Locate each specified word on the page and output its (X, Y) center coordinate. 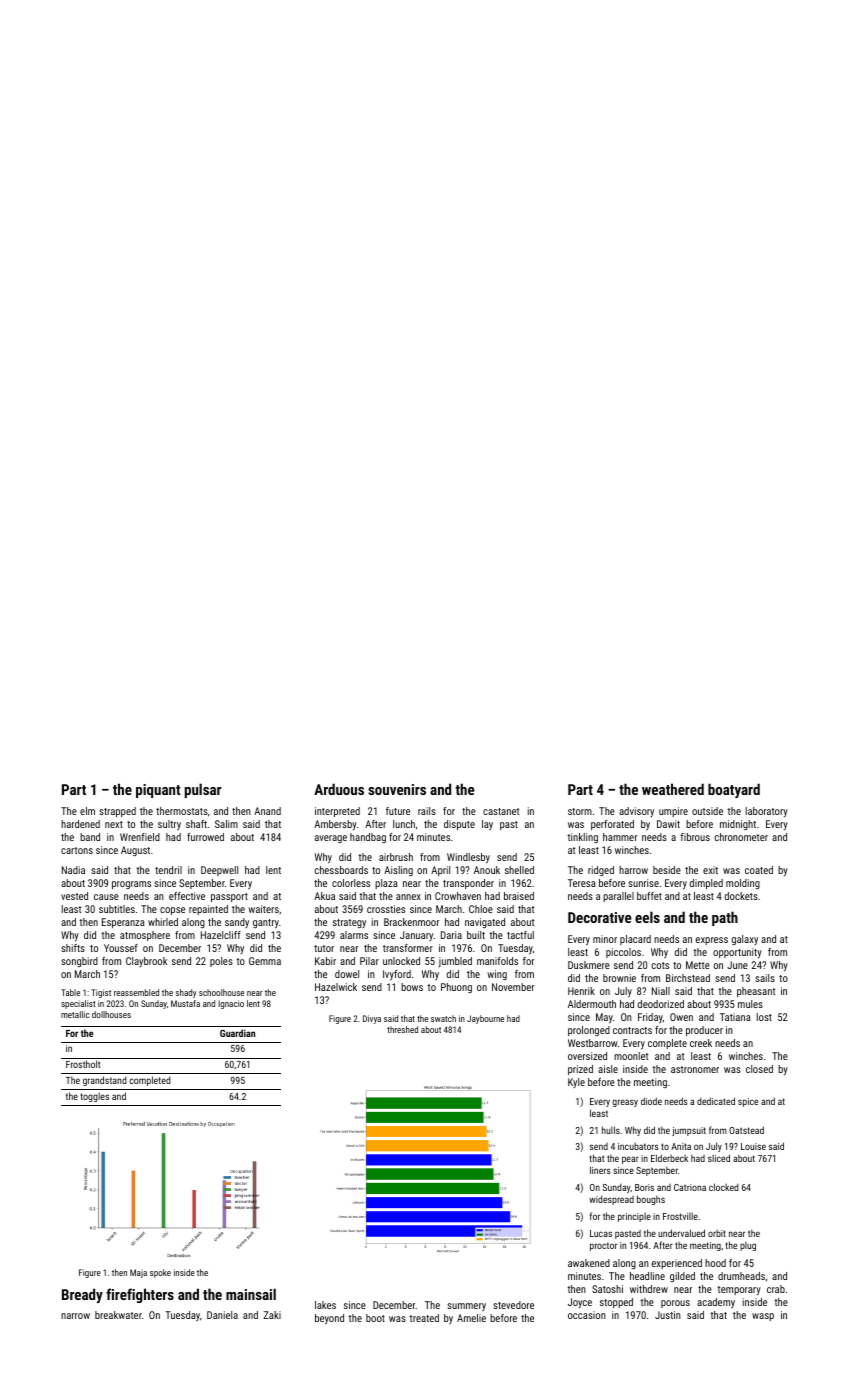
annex (408, 897)
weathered (673, 789)
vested (74, 896)
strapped (117, 812)
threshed (402, 1029)
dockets (741, 896)
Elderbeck (669, 1158)
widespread (611, 1200)
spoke (160, 1273)
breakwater (118, 1315)
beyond (329, 1319)
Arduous (339, 789)
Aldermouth (592, 1004)
